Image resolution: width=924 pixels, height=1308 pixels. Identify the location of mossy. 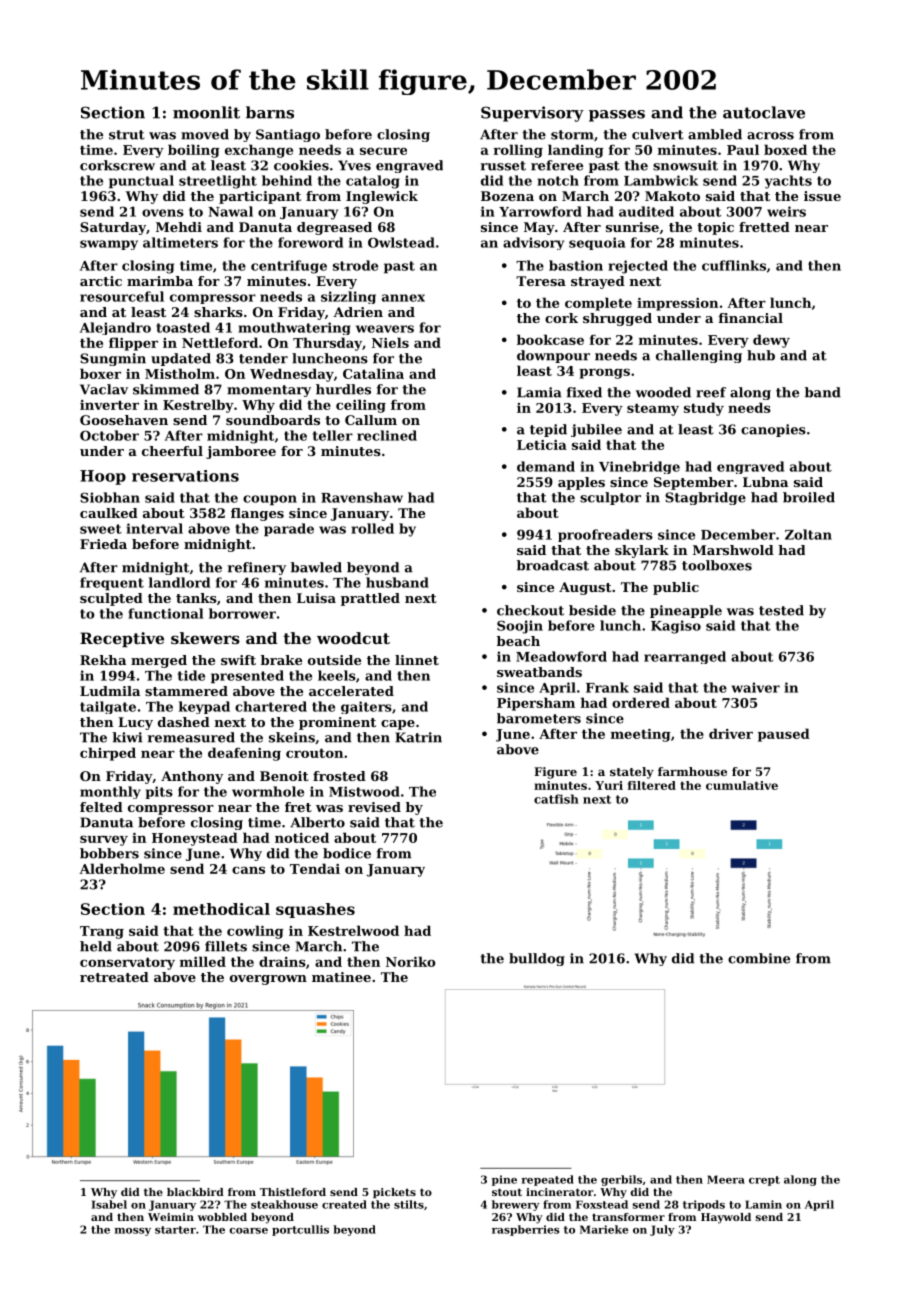
(133, 1232).
